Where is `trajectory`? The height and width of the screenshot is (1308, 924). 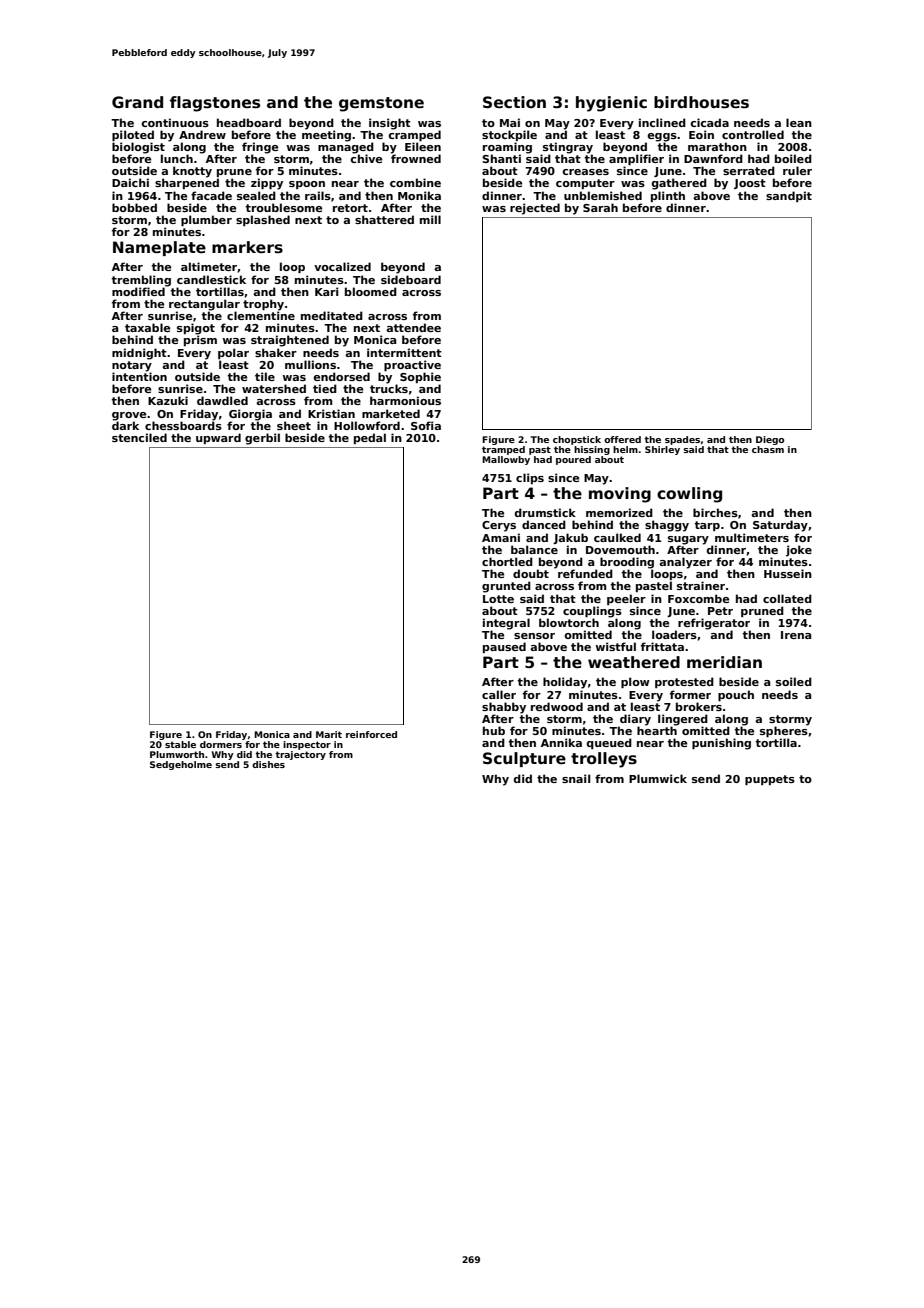
trajectory is located at coordinates (300, 755).
